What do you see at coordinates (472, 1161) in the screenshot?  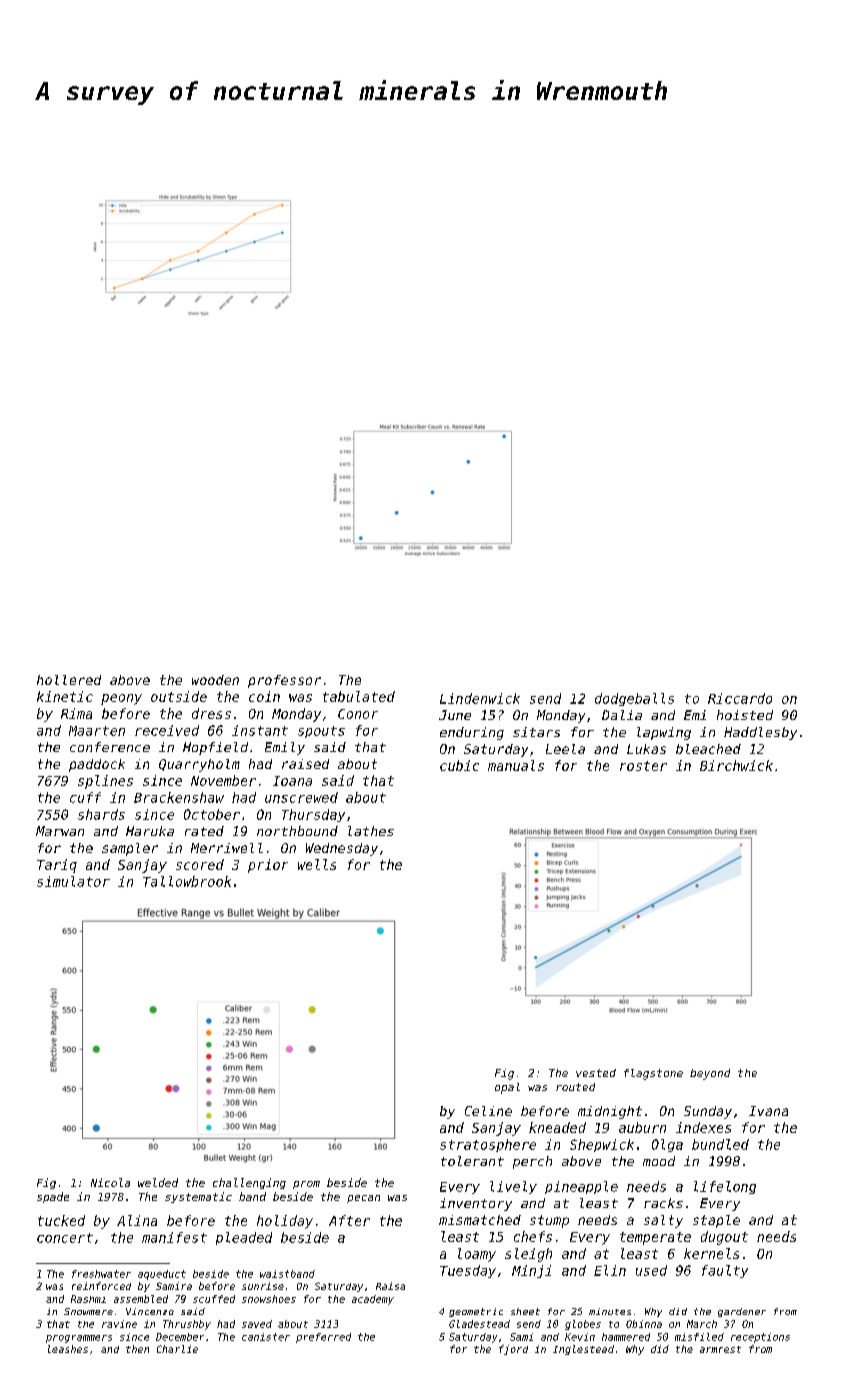 I see `tolerant` at bounding box center [472, 1161].
